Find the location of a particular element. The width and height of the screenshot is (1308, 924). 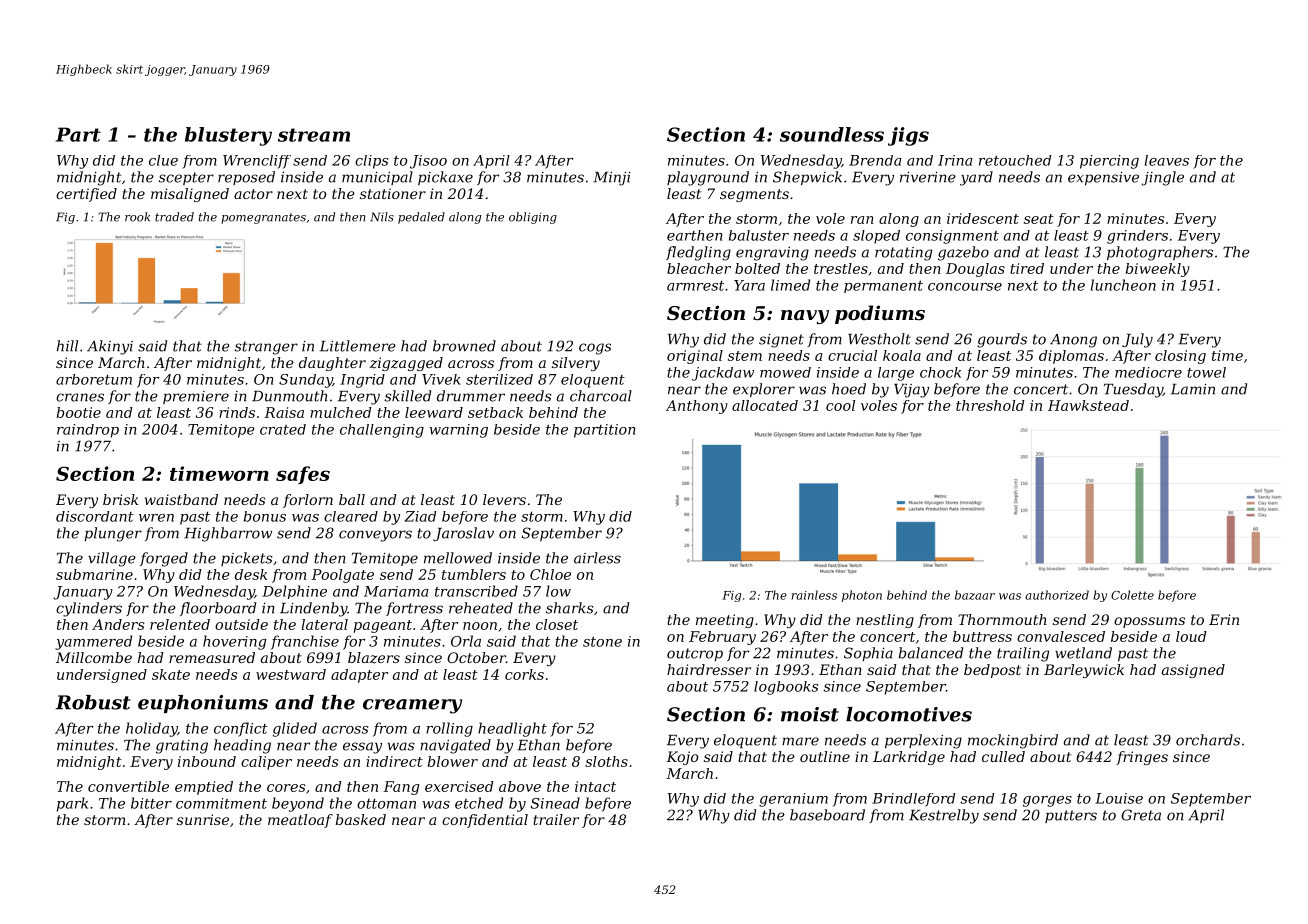

setback is located at coordinates (495, 412).
